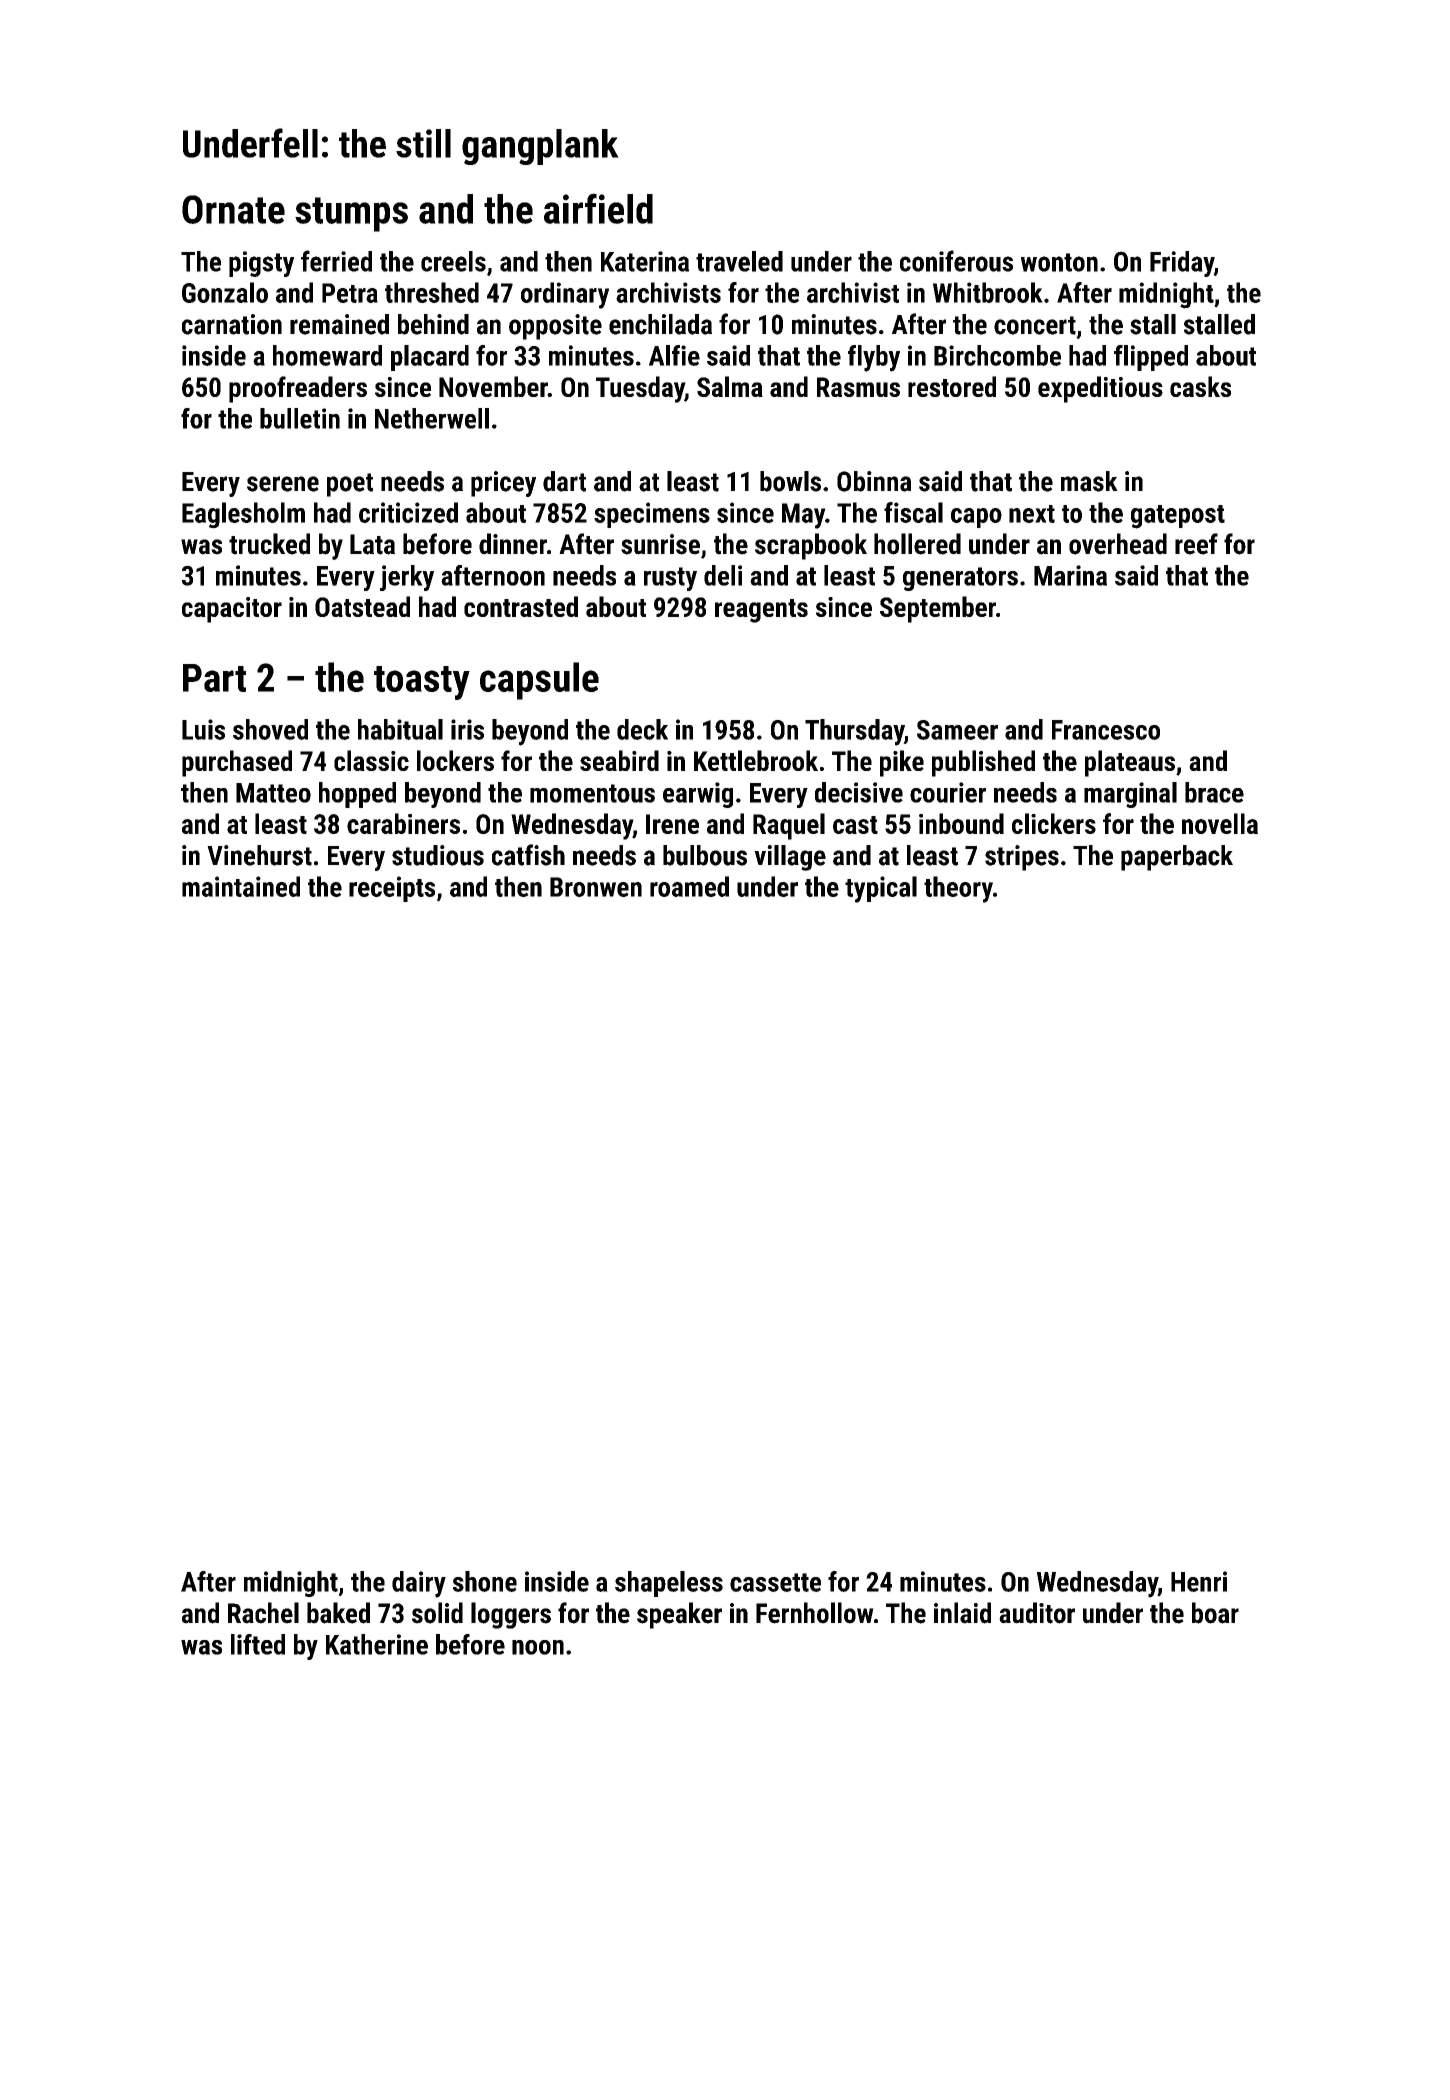 The height and width of the page is (2100, 1450). What do you see at coordinates (1032, 514) in the page?
I see `next` at bounding box center [1032, 514].
